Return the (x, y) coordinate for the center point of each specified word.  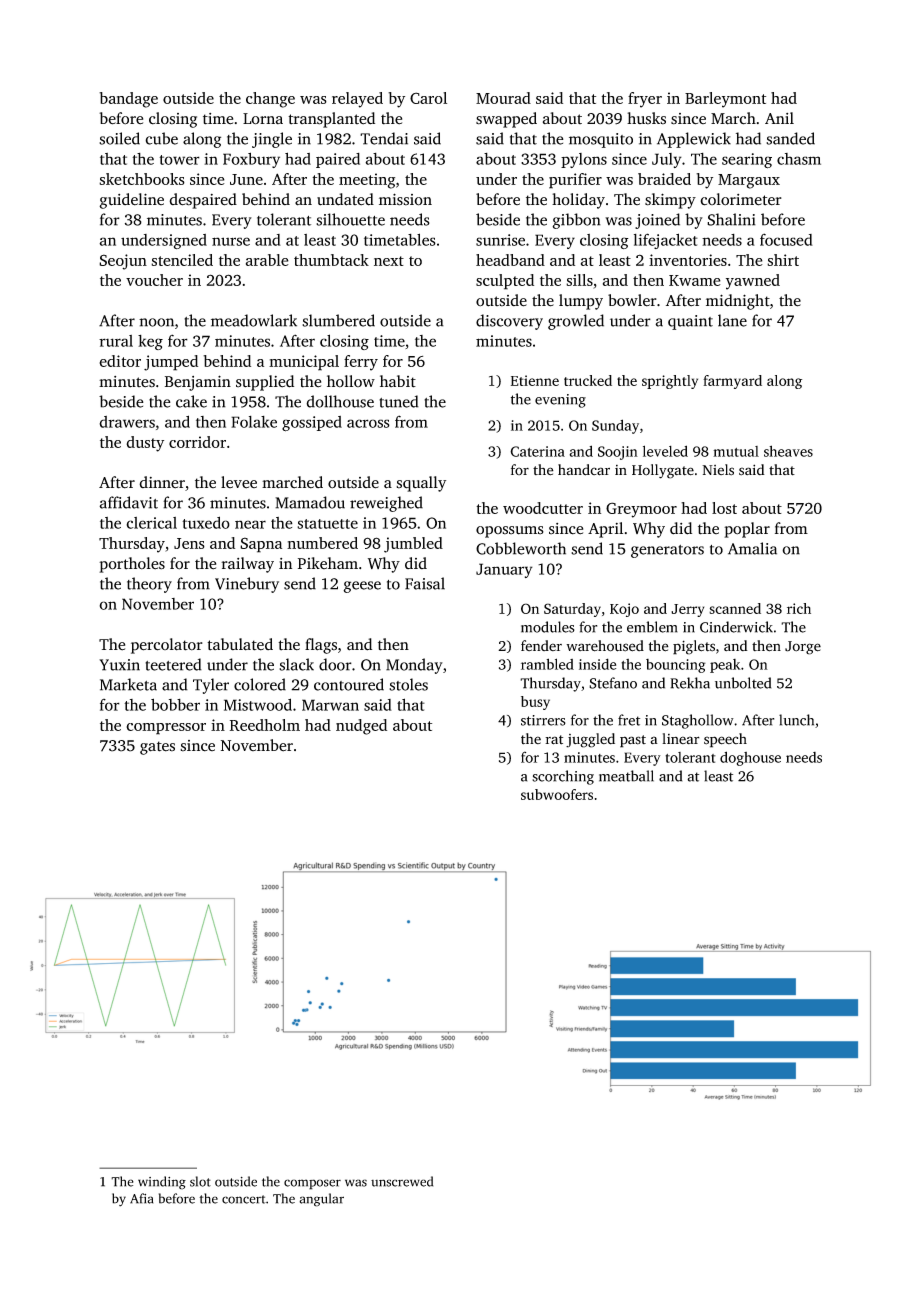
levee (239, 482)
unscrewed (402, 1181)
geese (362, 587)
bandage (128, 100)
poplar (747, 530)
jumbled (413, 545)
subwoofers (557, 794)
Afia (141, 1198)
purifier (575, 181)
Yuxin (119, 665)
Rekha (690, 683)
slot (200, 1181)
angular (321, 1200)
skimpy (670, 201)
